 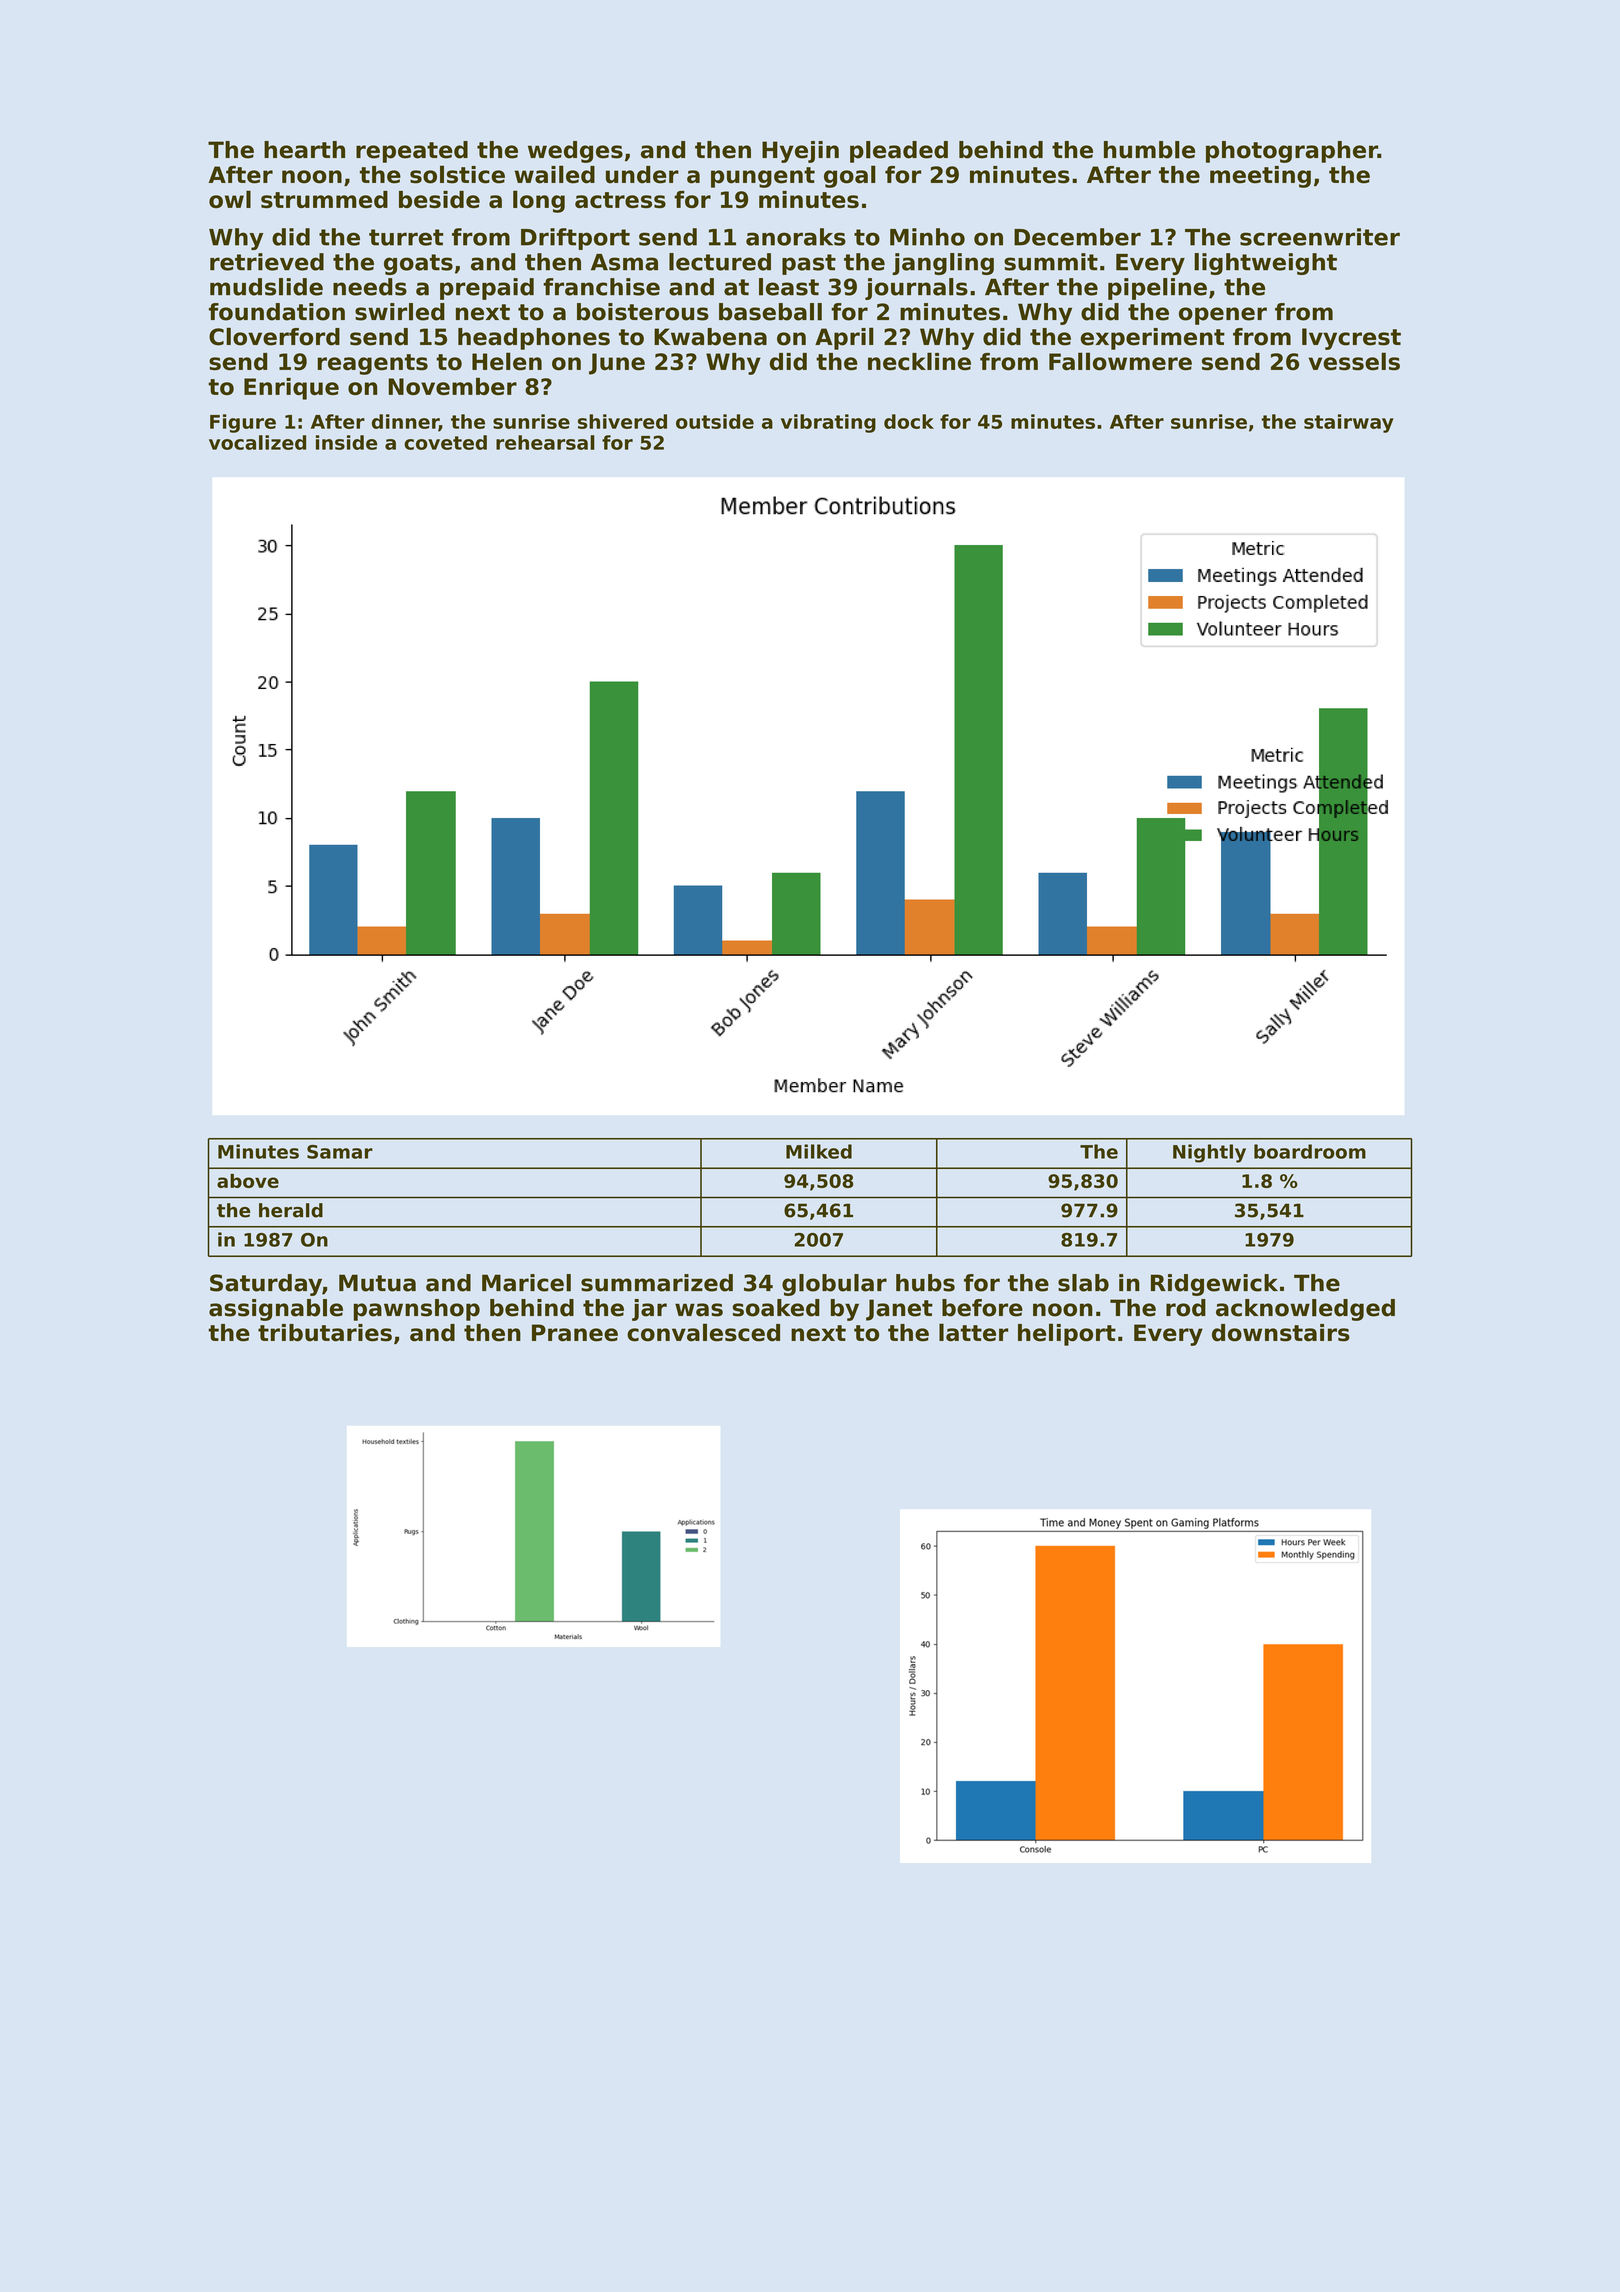 What do you see at coordinates (1292, 152) in the page?
I see `photographer` at bounding box center [1292, 152].
